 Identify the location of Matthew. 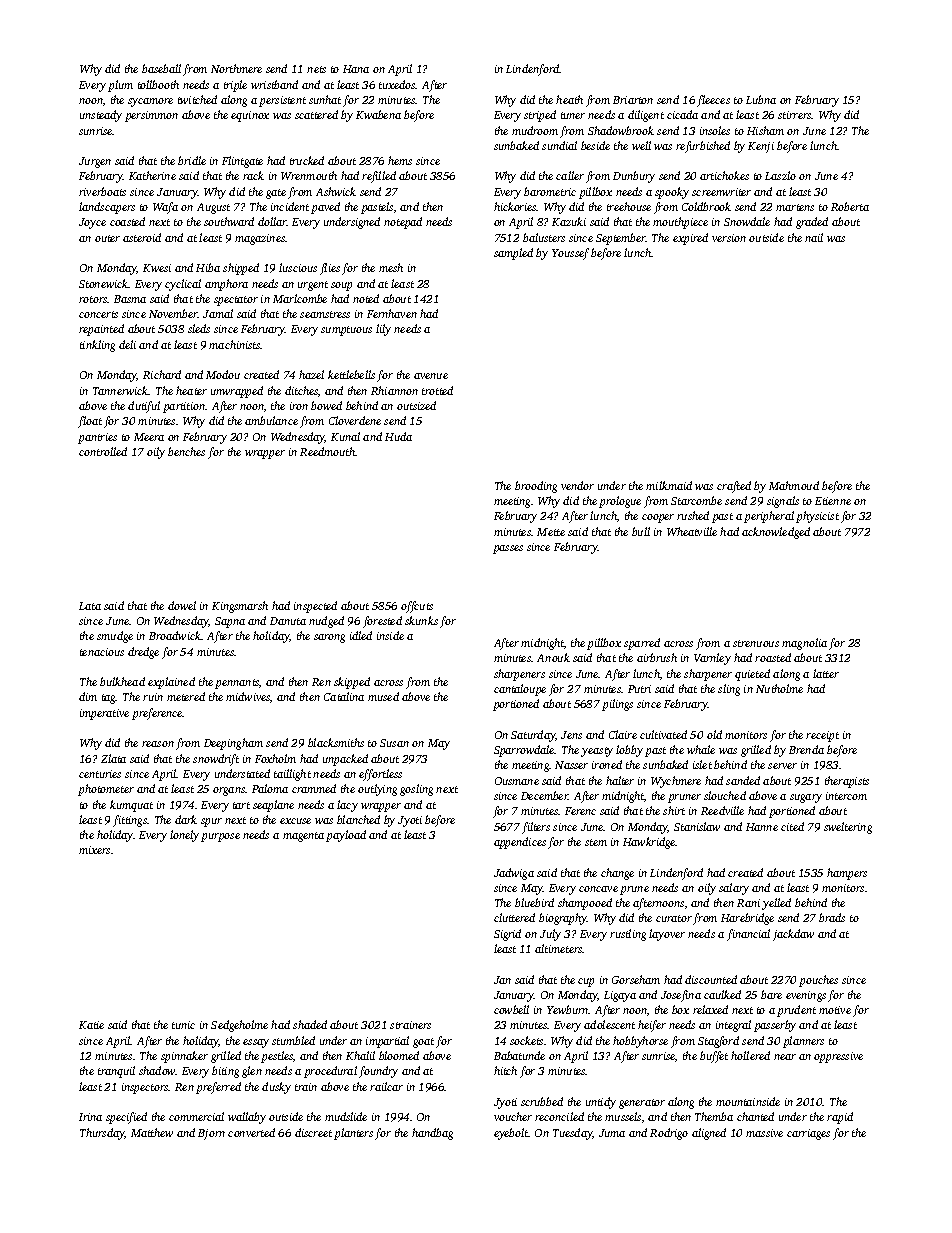
(152, 1132).
